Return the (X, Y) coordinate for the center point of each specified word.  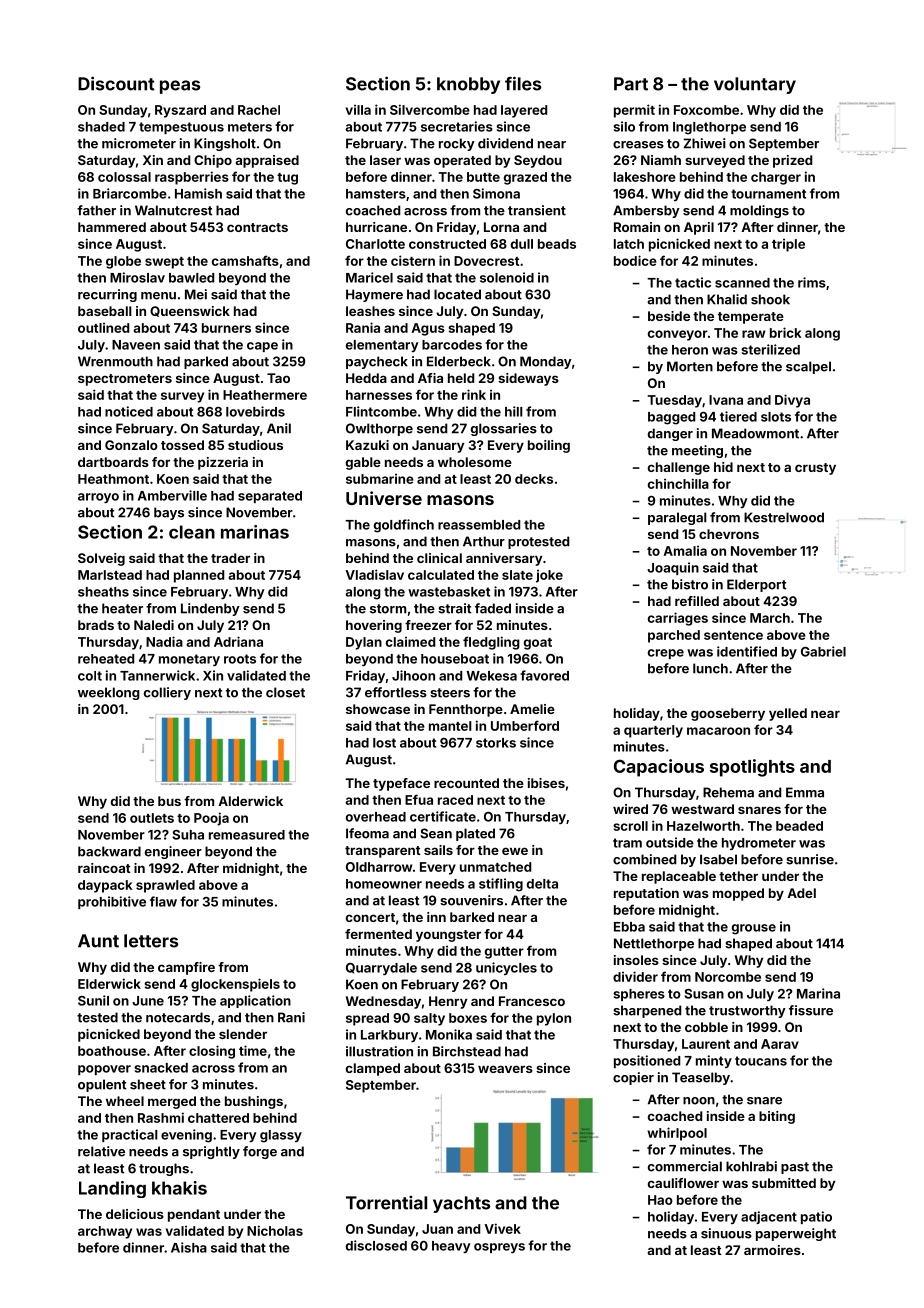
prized (792, 161)
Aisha (189, 1247)
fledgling (491, 643)
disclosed (376, 1245)
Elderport (756, 585)
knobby (468, 85)
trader (230, 558)
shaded (101, 127)
